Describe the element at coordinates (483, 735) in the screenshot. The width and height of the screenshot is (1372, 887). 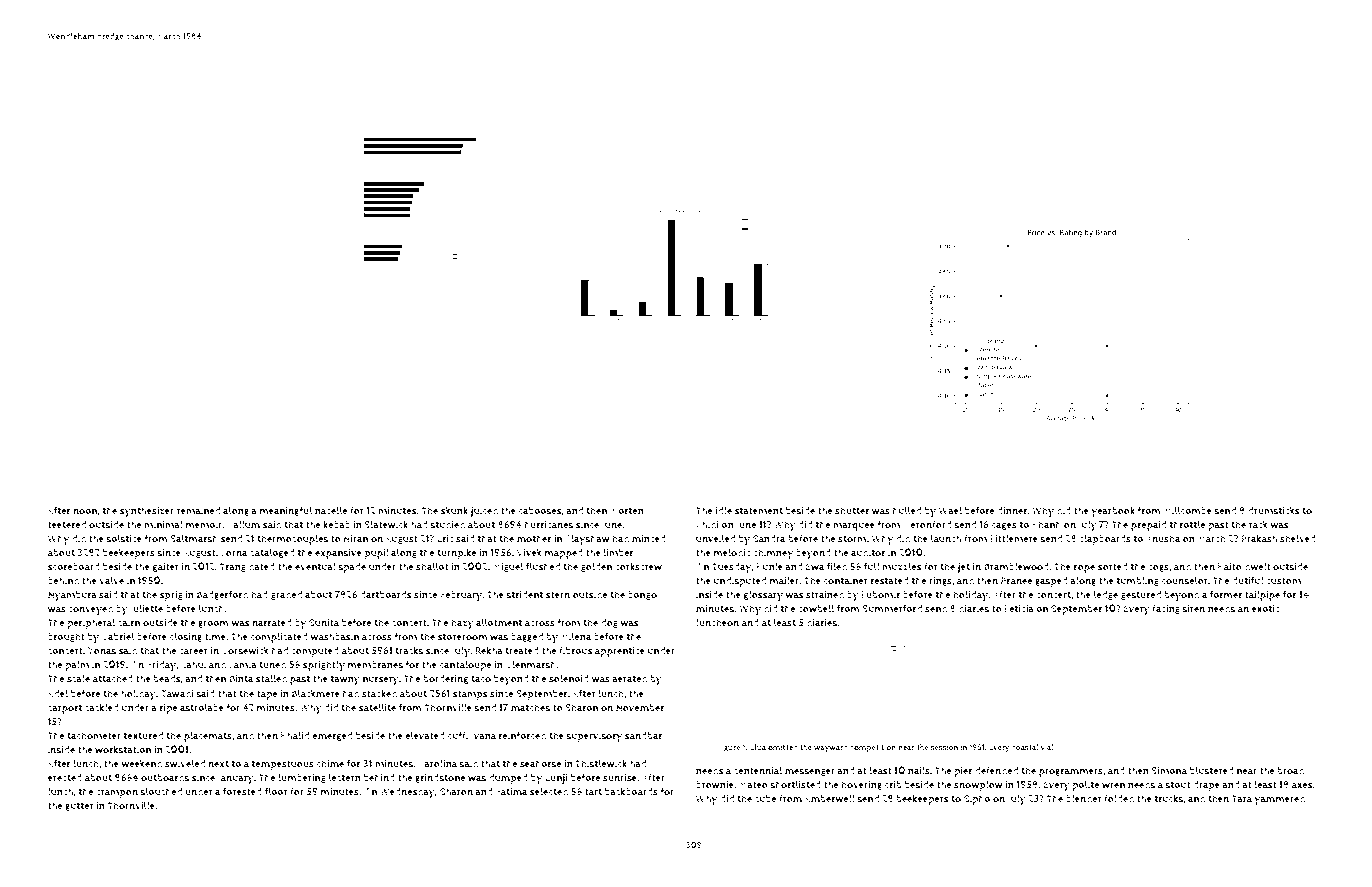
I see `Ivana` at that location.
